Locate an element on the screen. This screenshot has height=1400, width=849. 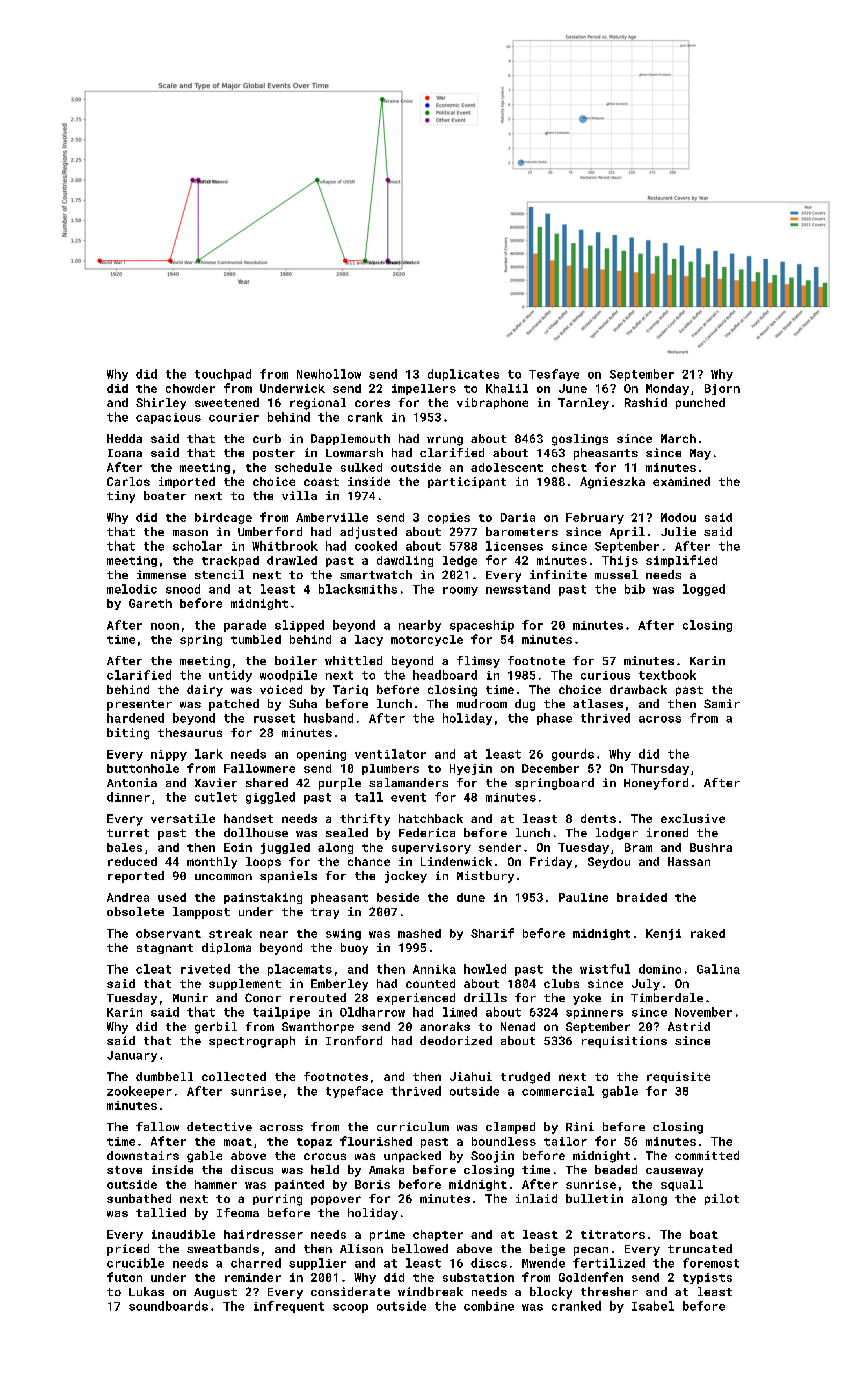
poster is located at coordinates (274, 454).
